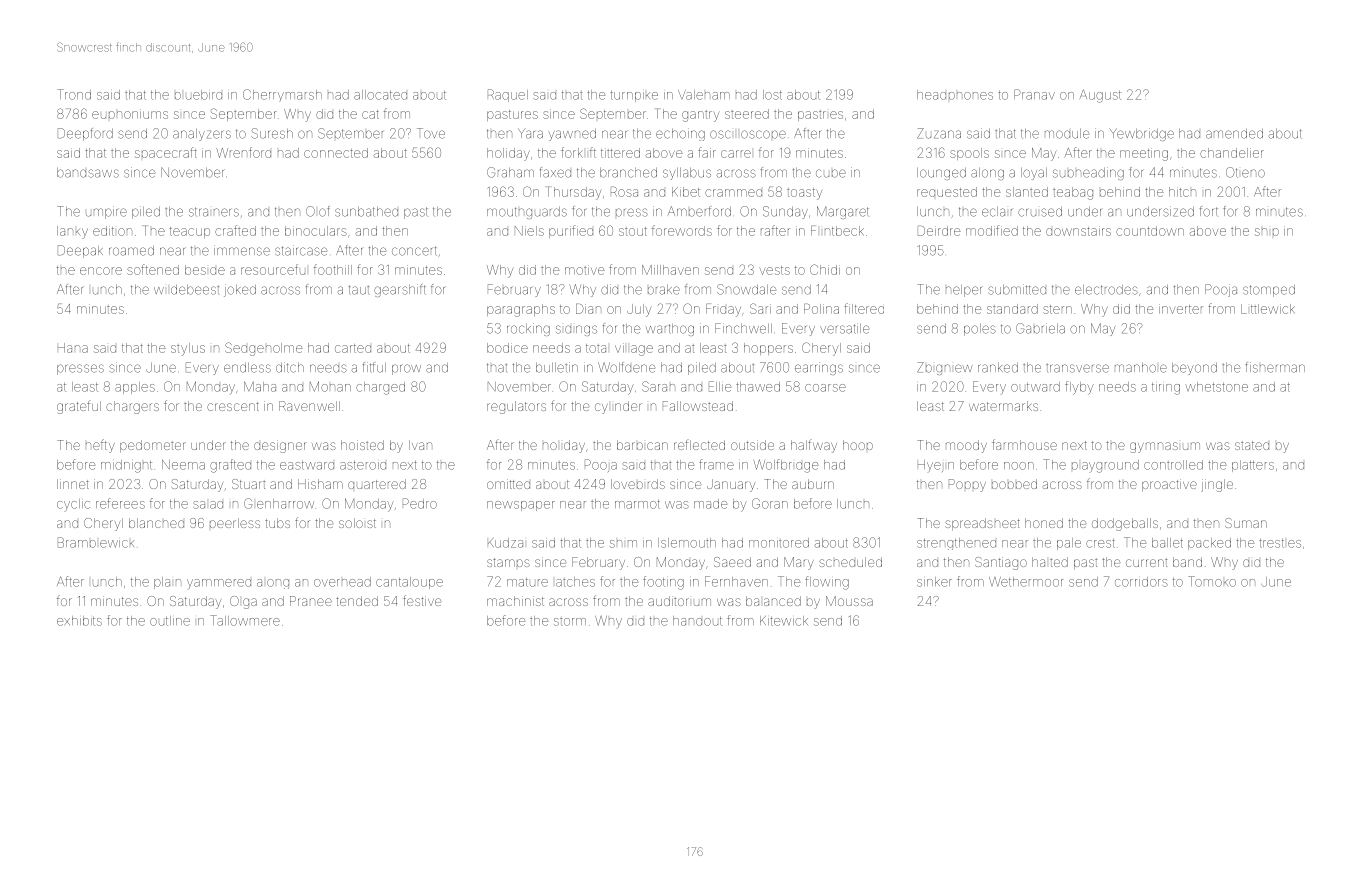 The width and height of the document is (1372, 887). I want to click on Trond, so click(74, 94).
